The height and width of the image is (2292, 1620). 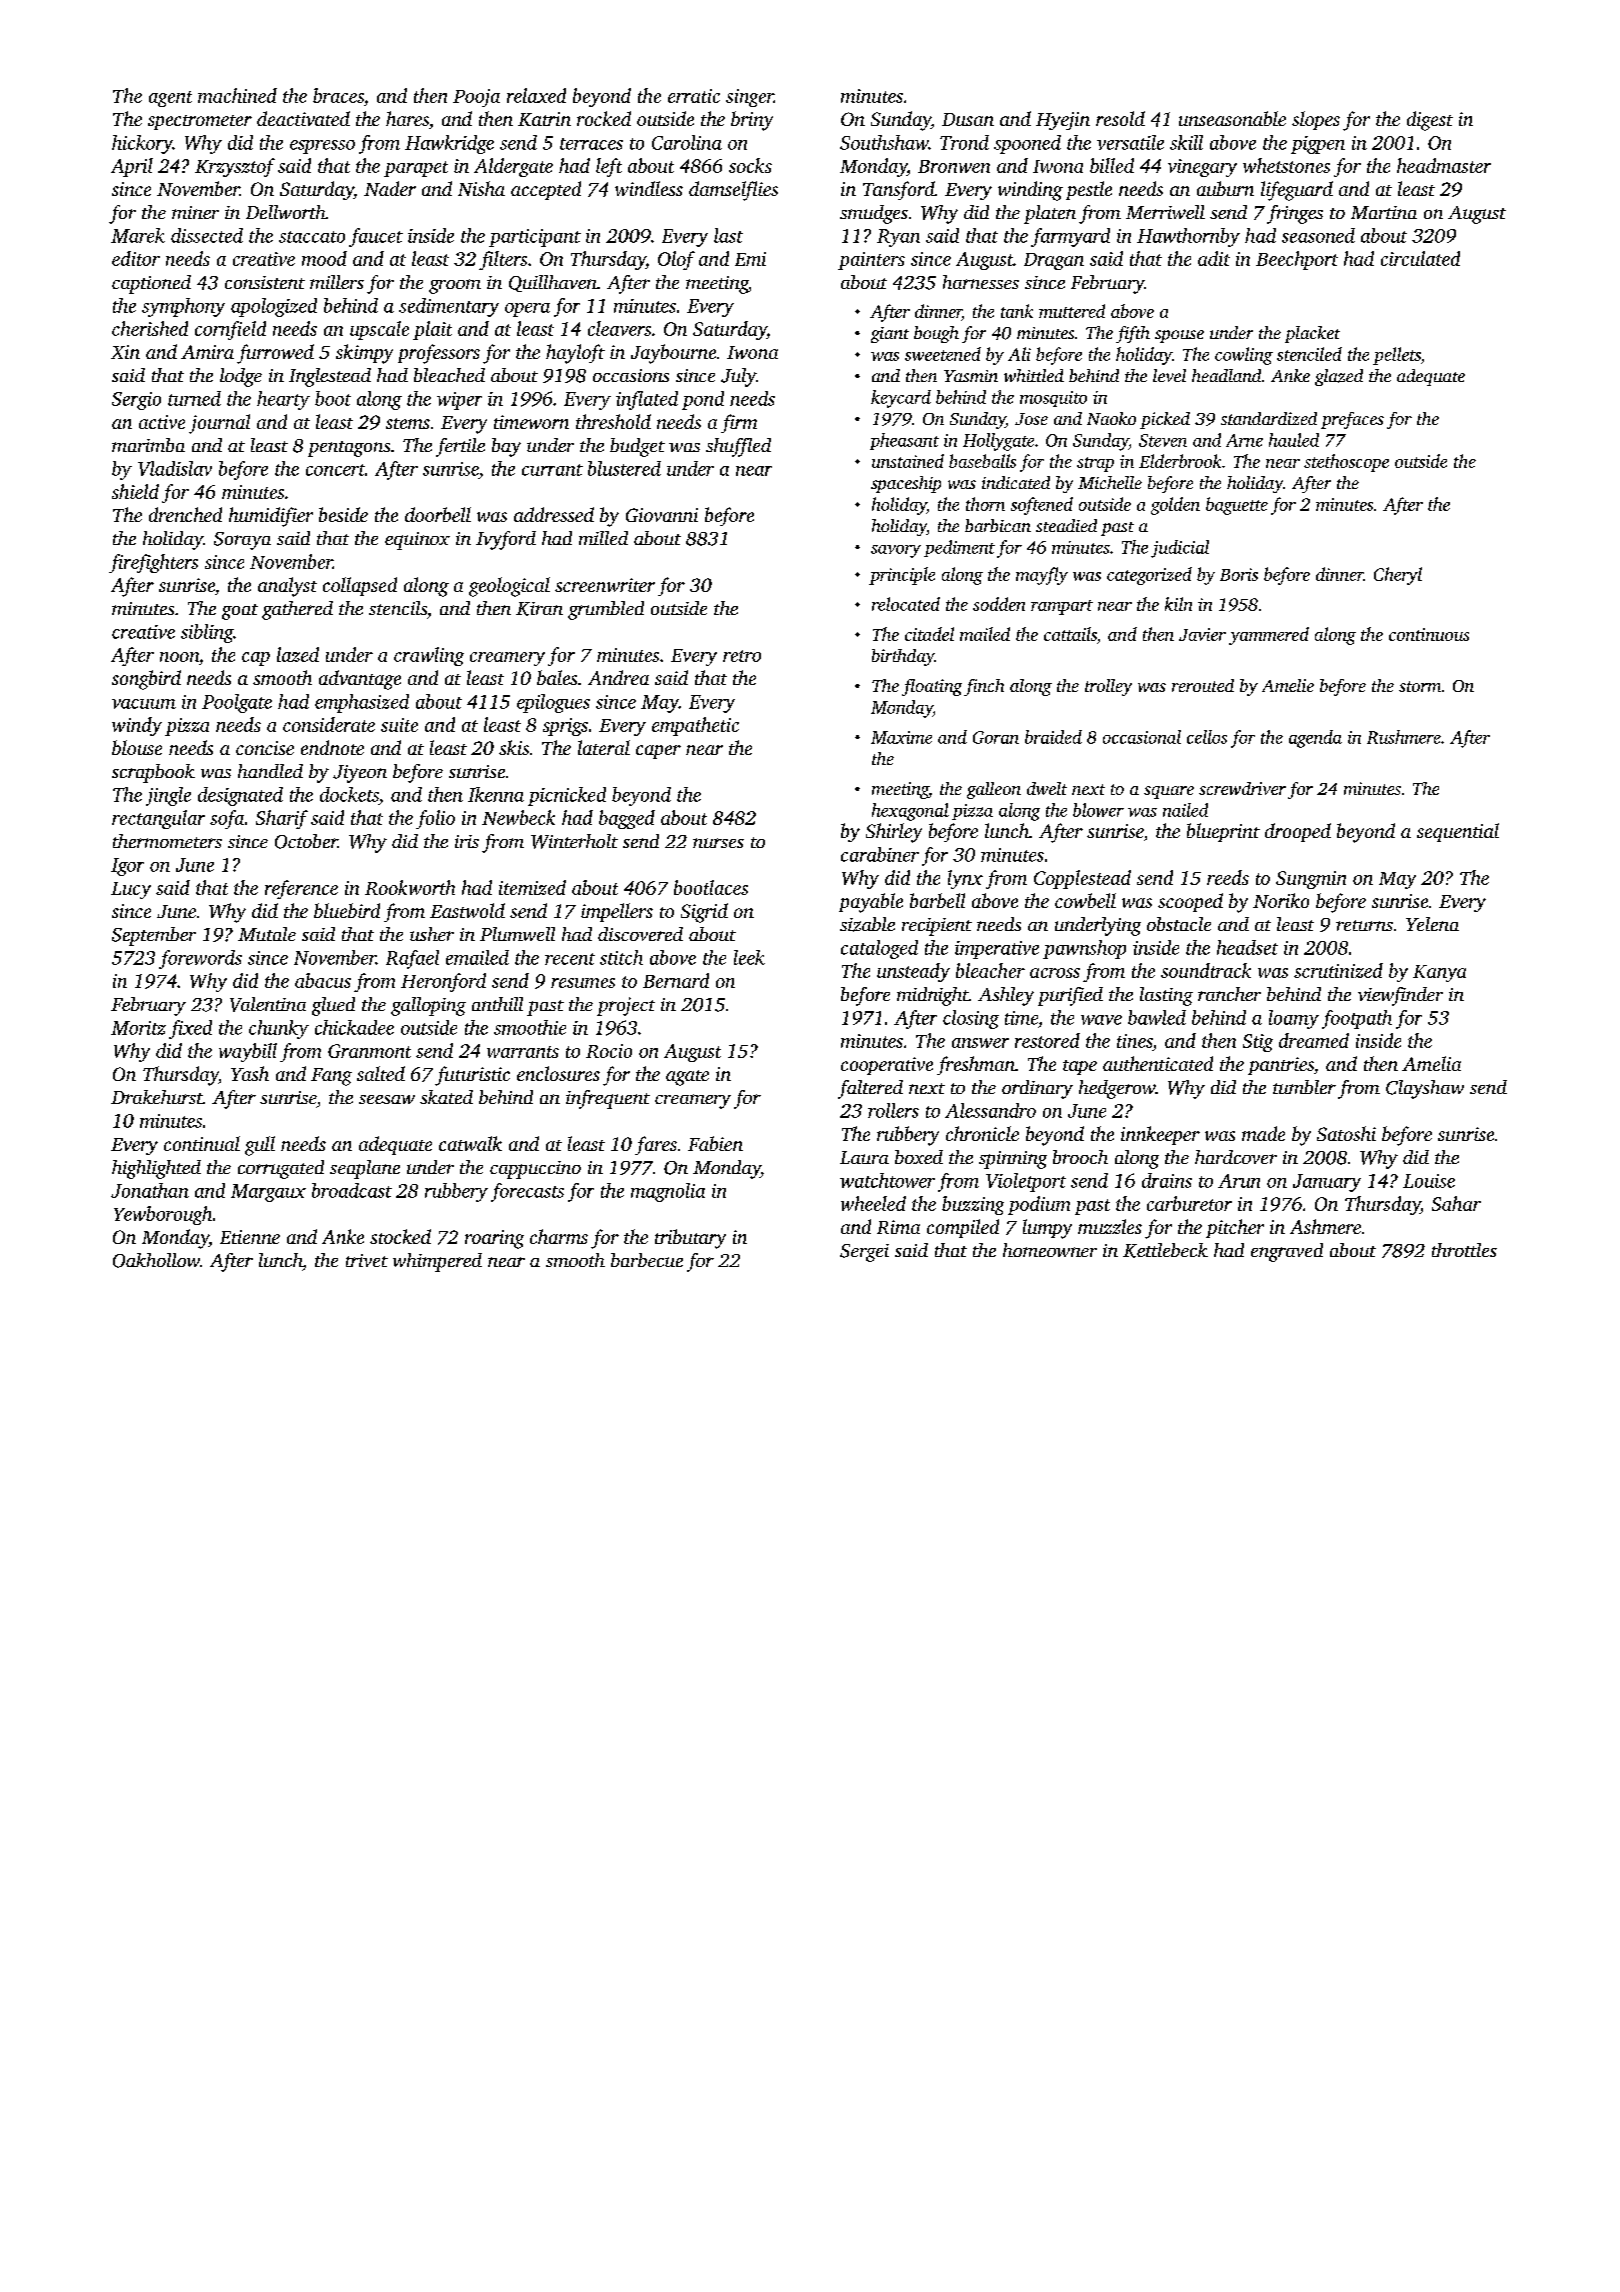 I want to click on Valentina, so click(x=268, y=1004).
